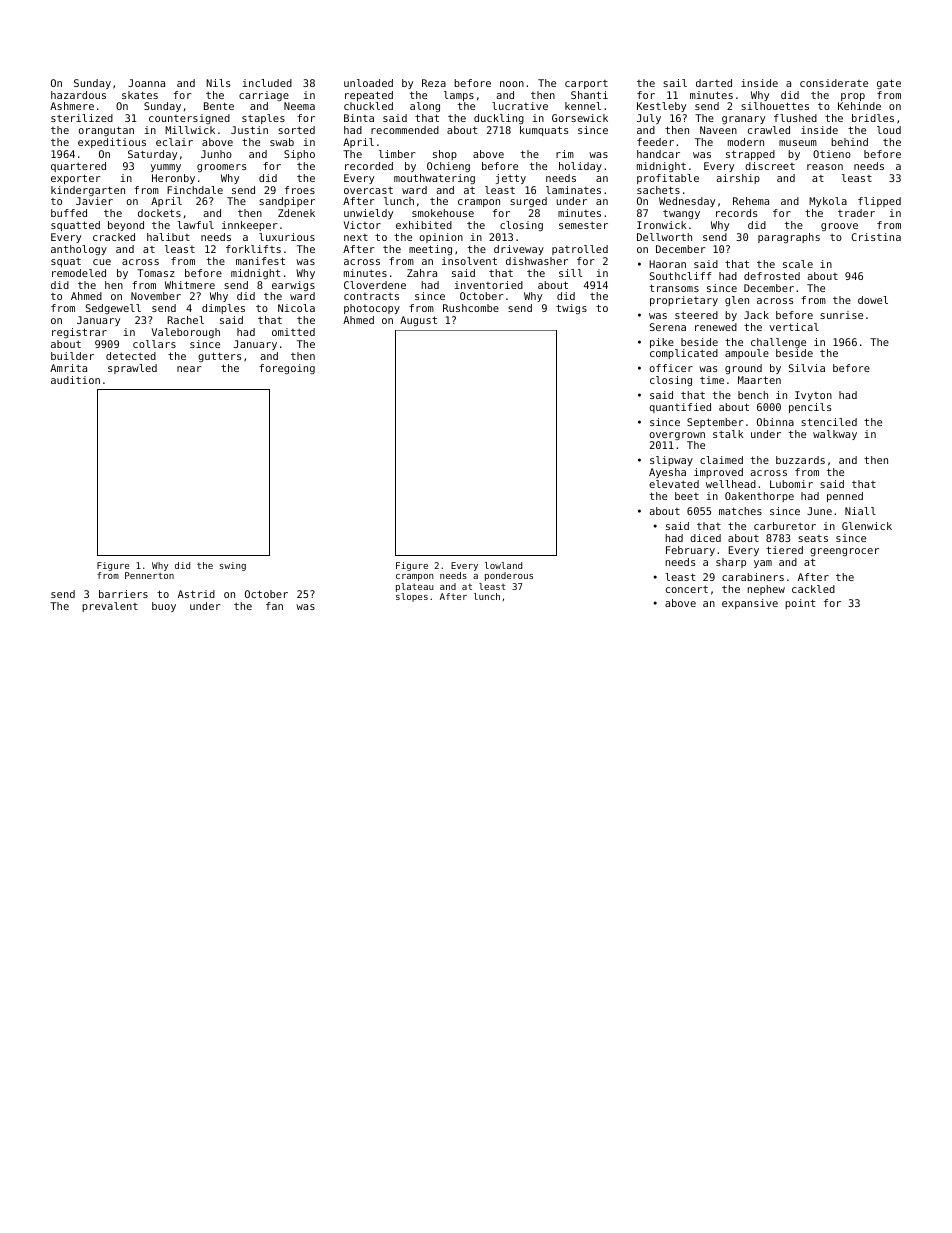 The width and height of the document is (952, 1233). I want to click on twigs, so click(571, 309).
